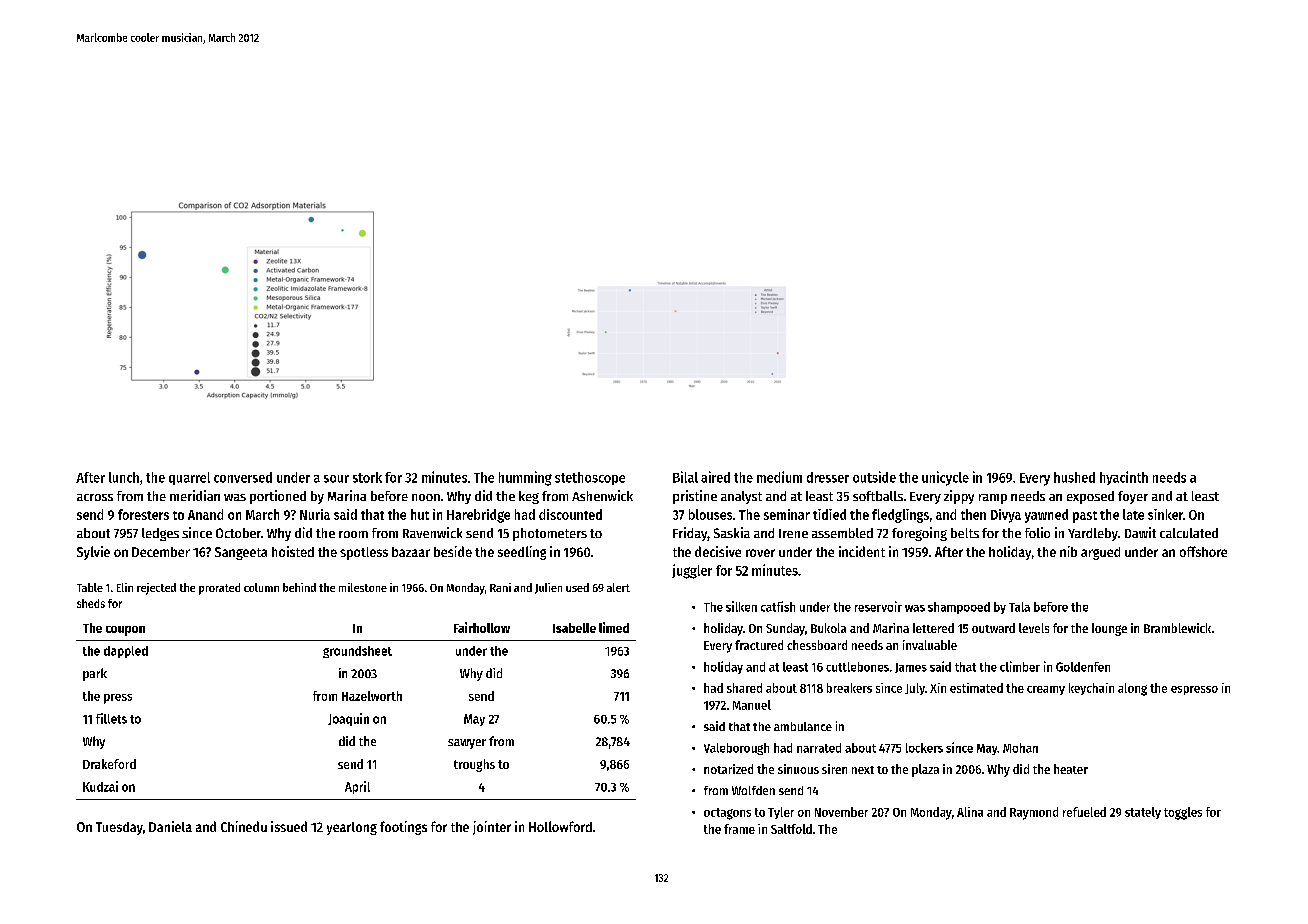 This document has height=924, width=1308. Describe the element at coordinates (759, 645) in the document. I see `fractured` at that location.
